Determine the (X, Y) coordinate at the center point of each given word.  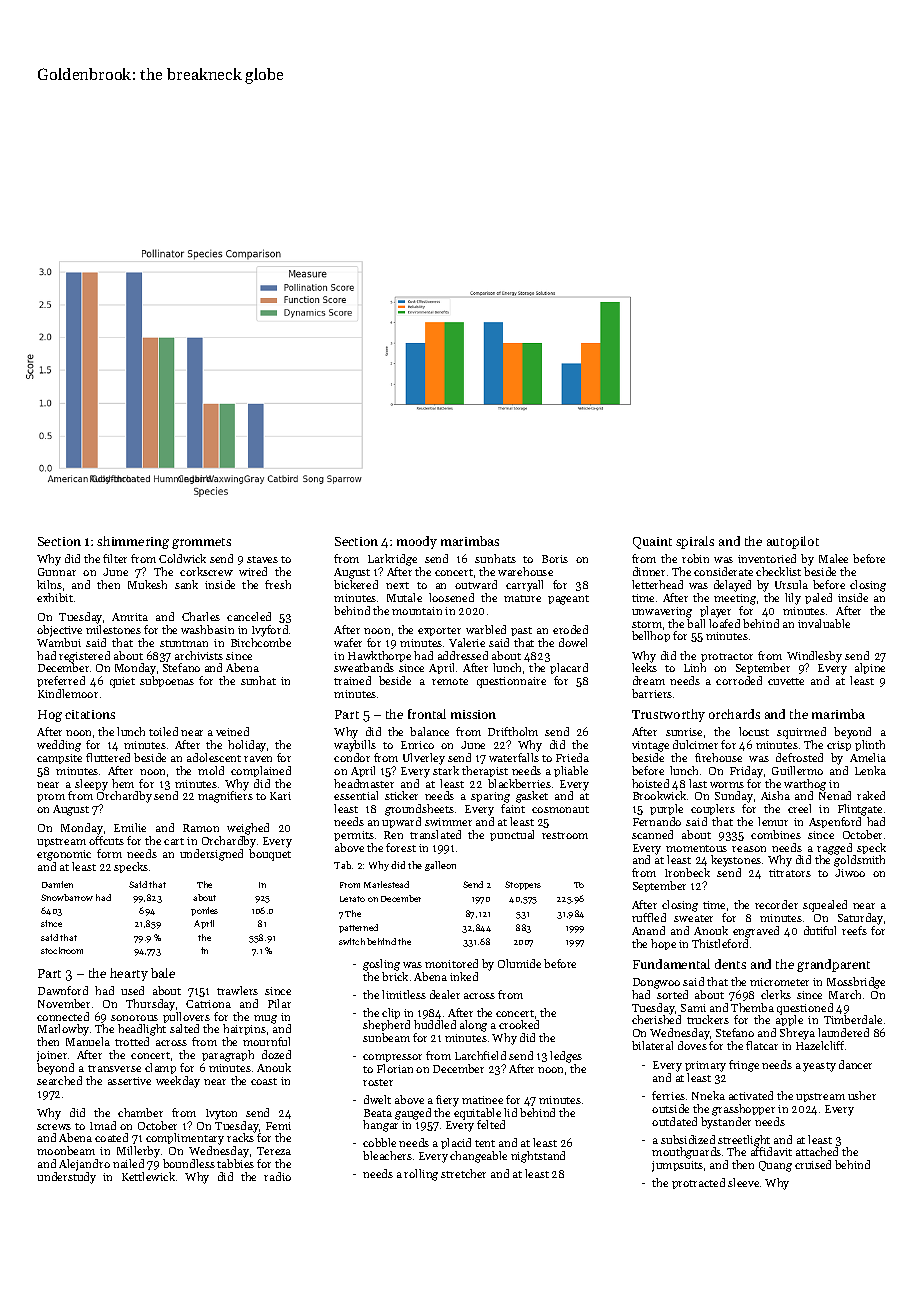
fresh (278, 584)
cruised (813, 1164)
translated (435, 834)
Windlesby (814, 657)
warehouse (525, 571)
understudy (66, 1178)
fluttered (108, 757)
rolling (421, 1175)
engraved (756, 932)
